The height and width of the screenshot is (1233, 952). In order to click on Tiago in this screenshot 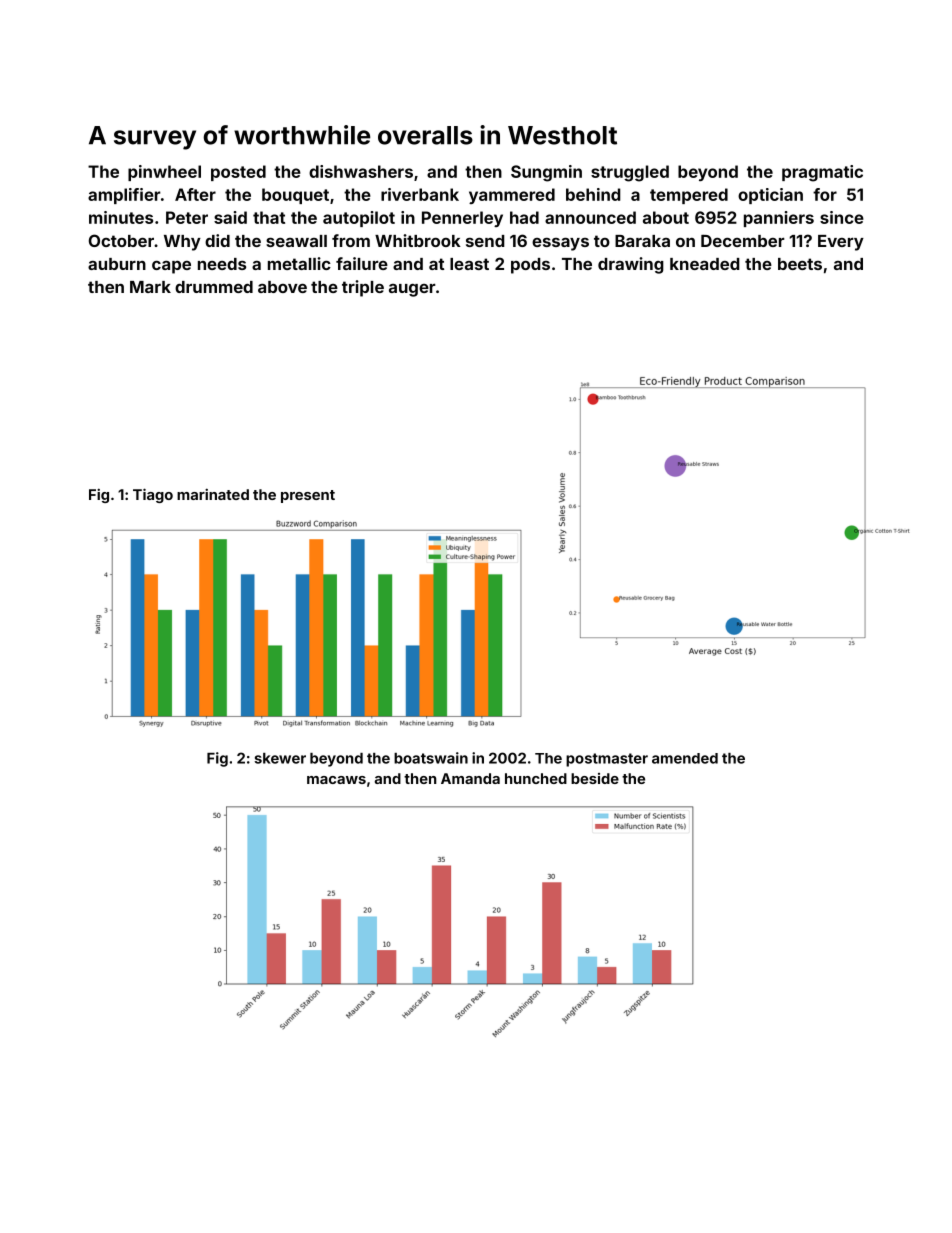, I will do `click(153, 495)`.
